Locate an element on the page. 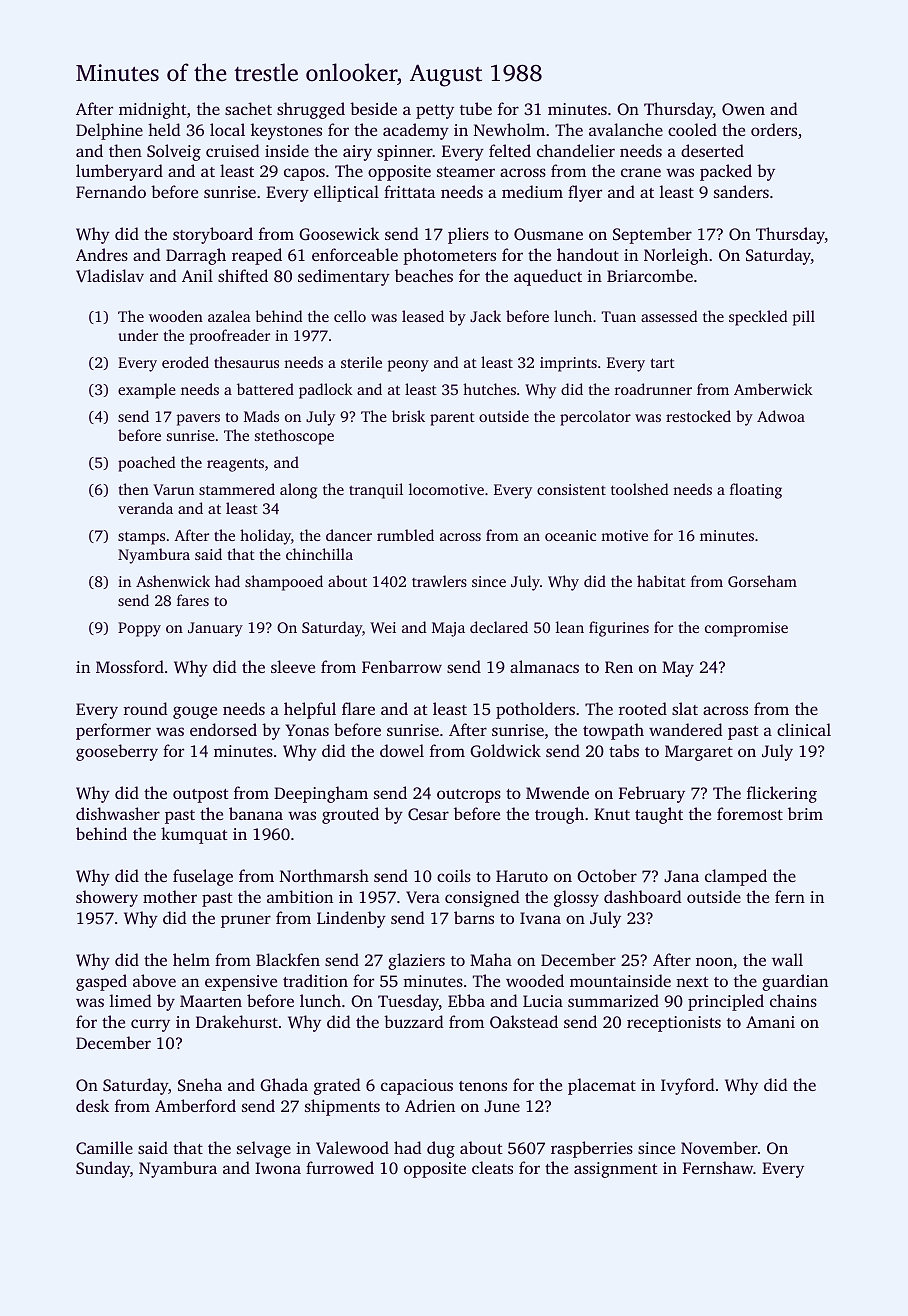  Cesar is located at coordinates (428, 814).
